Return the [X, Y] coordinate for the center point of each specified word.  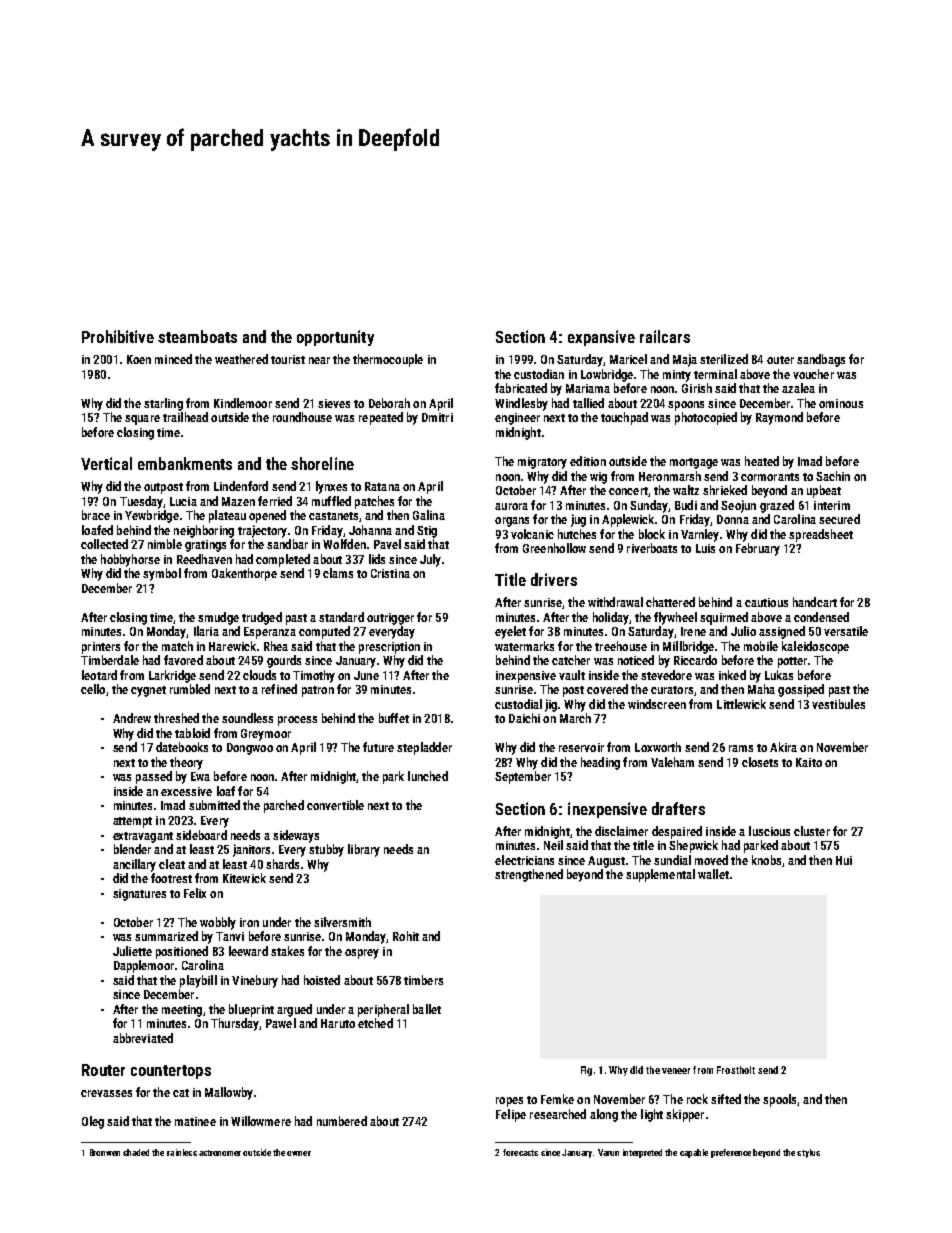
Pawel [281, 1023]
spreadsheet [821, 535]
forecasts [520, 1152]
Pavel [387, 544]
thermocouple [388, 360]
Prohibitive [118, 336]
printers [101, 648]
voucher [813, 374]
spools [779, 1100]
